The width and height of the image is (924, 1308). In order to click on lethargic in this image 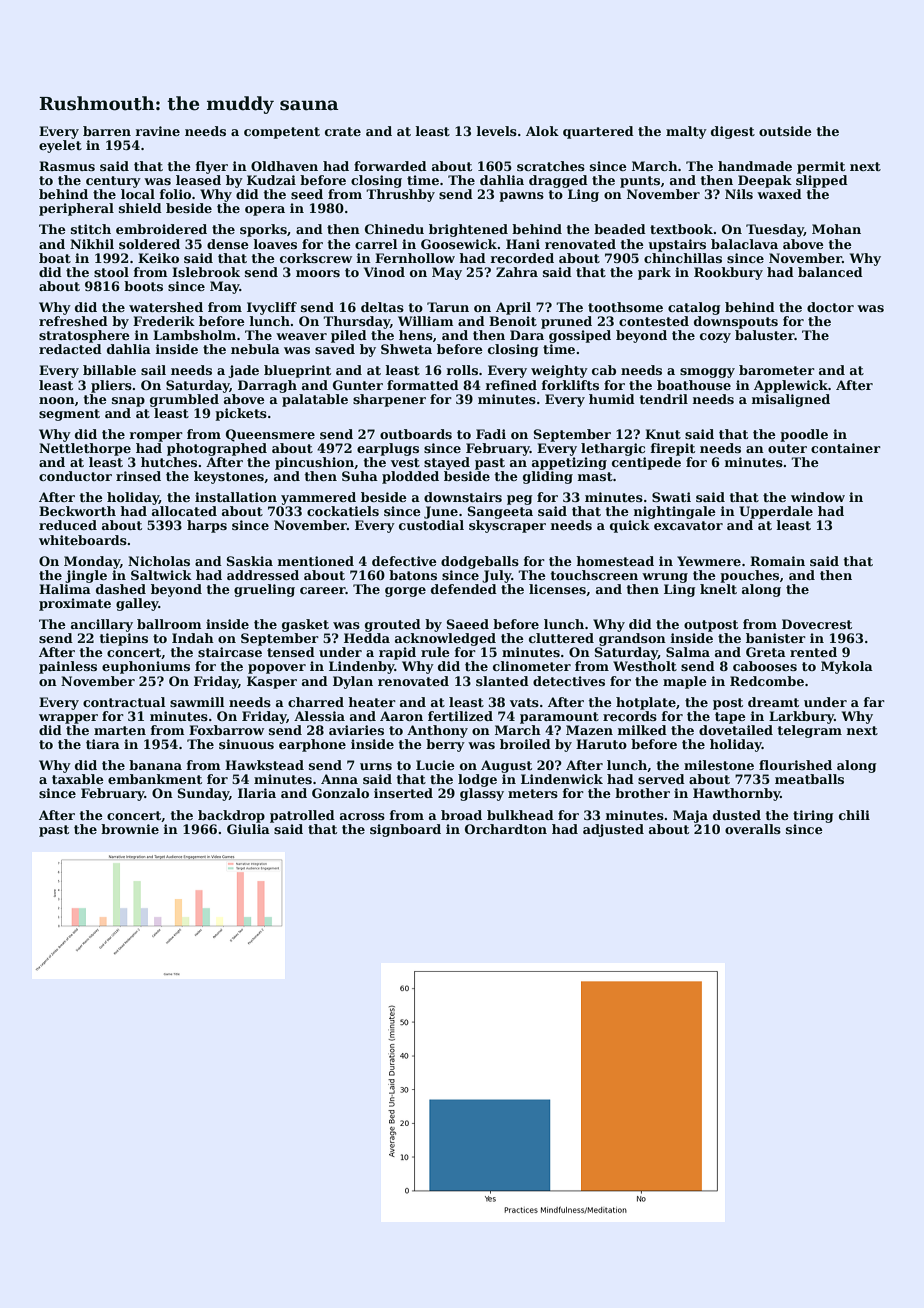, I will do `click(613, 449)`.
